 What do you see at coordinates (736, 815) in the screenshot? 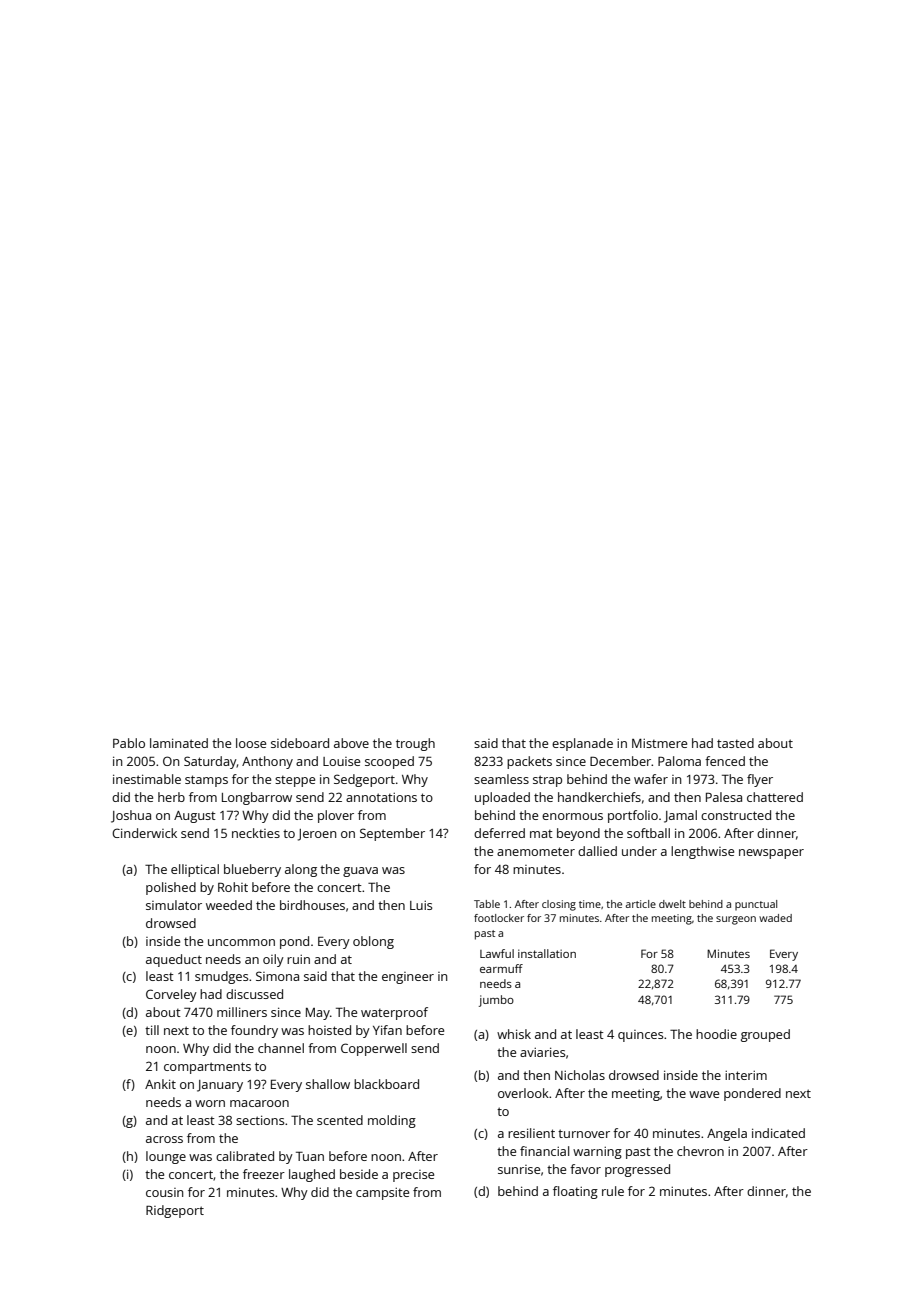
I see `constructed` at bounding box center [736, 815].
